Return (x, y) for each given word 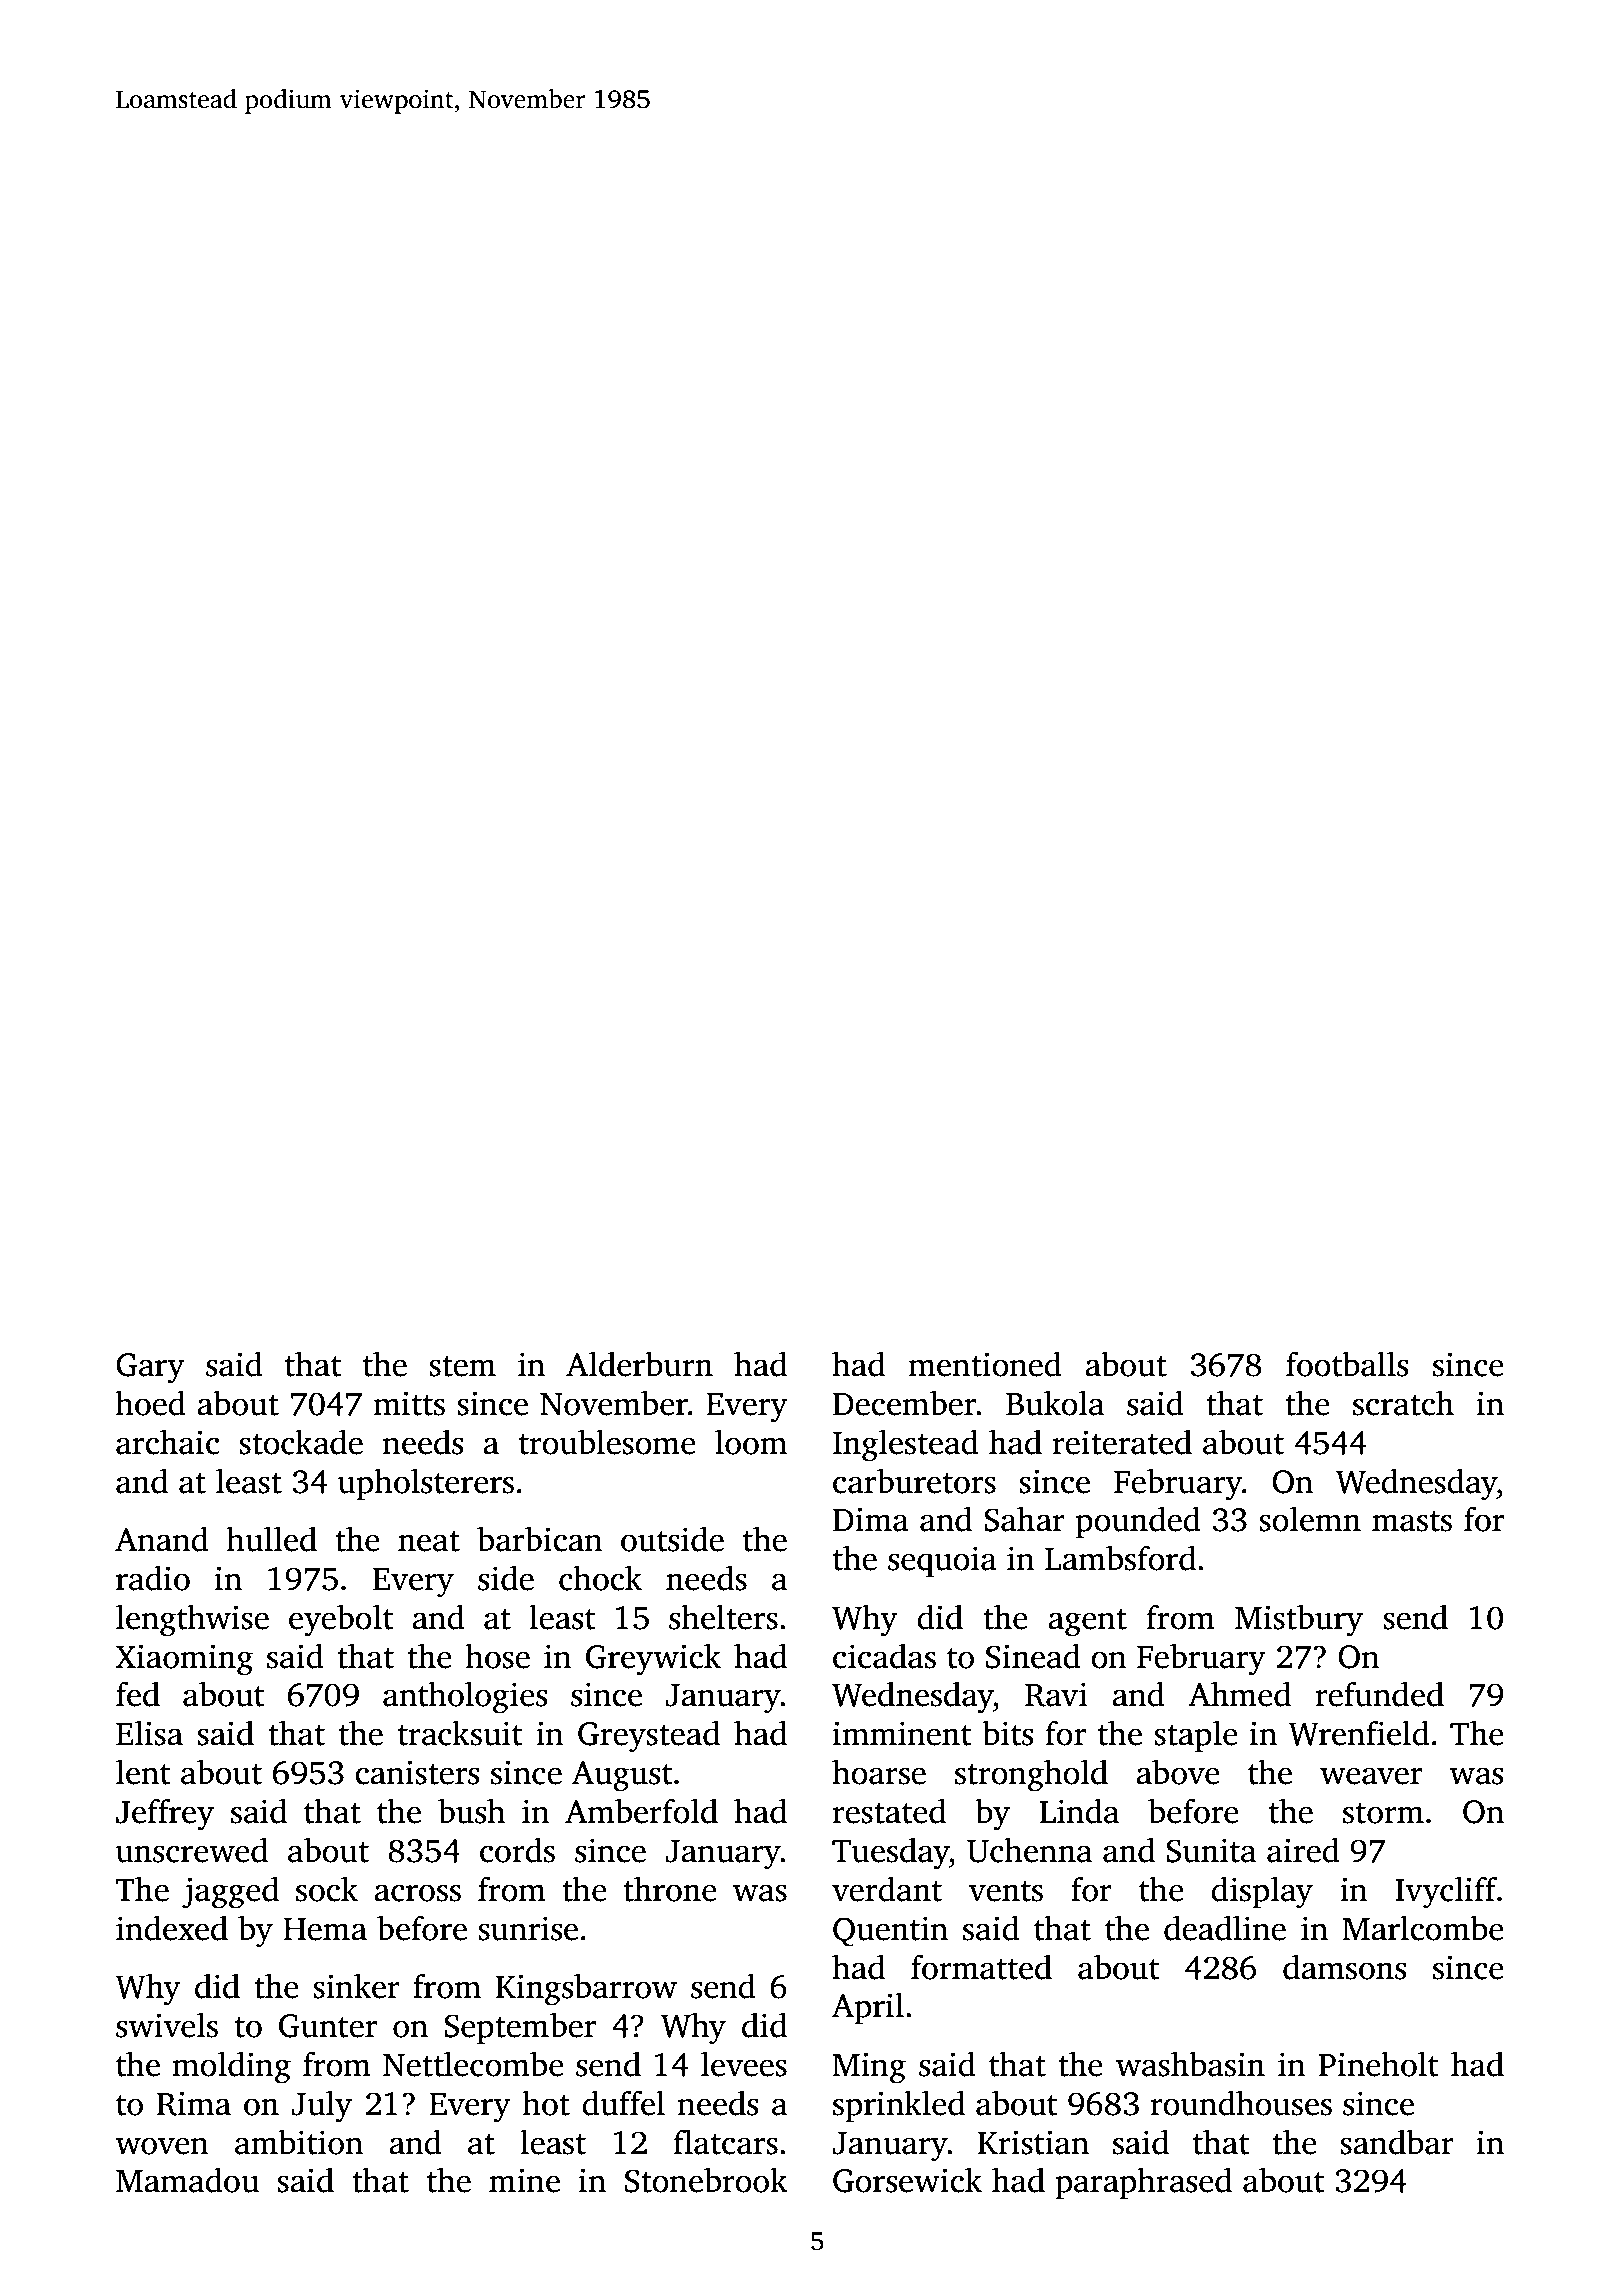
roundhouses (1241, 2103)
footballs (1347, 1364)
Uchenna (1029, 1850)
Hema (325, 1929)
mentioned (985, 1364)
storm (1383, 1813)
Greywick (653, 1659)
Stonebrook (706, 2180)
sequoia (942, 1561)
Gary (150, 1368)
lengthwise (192, 1620)
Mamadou (187, 2180)
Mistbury (1299, 1621)
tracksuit (460, 1733)
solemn (1310, 1519)
